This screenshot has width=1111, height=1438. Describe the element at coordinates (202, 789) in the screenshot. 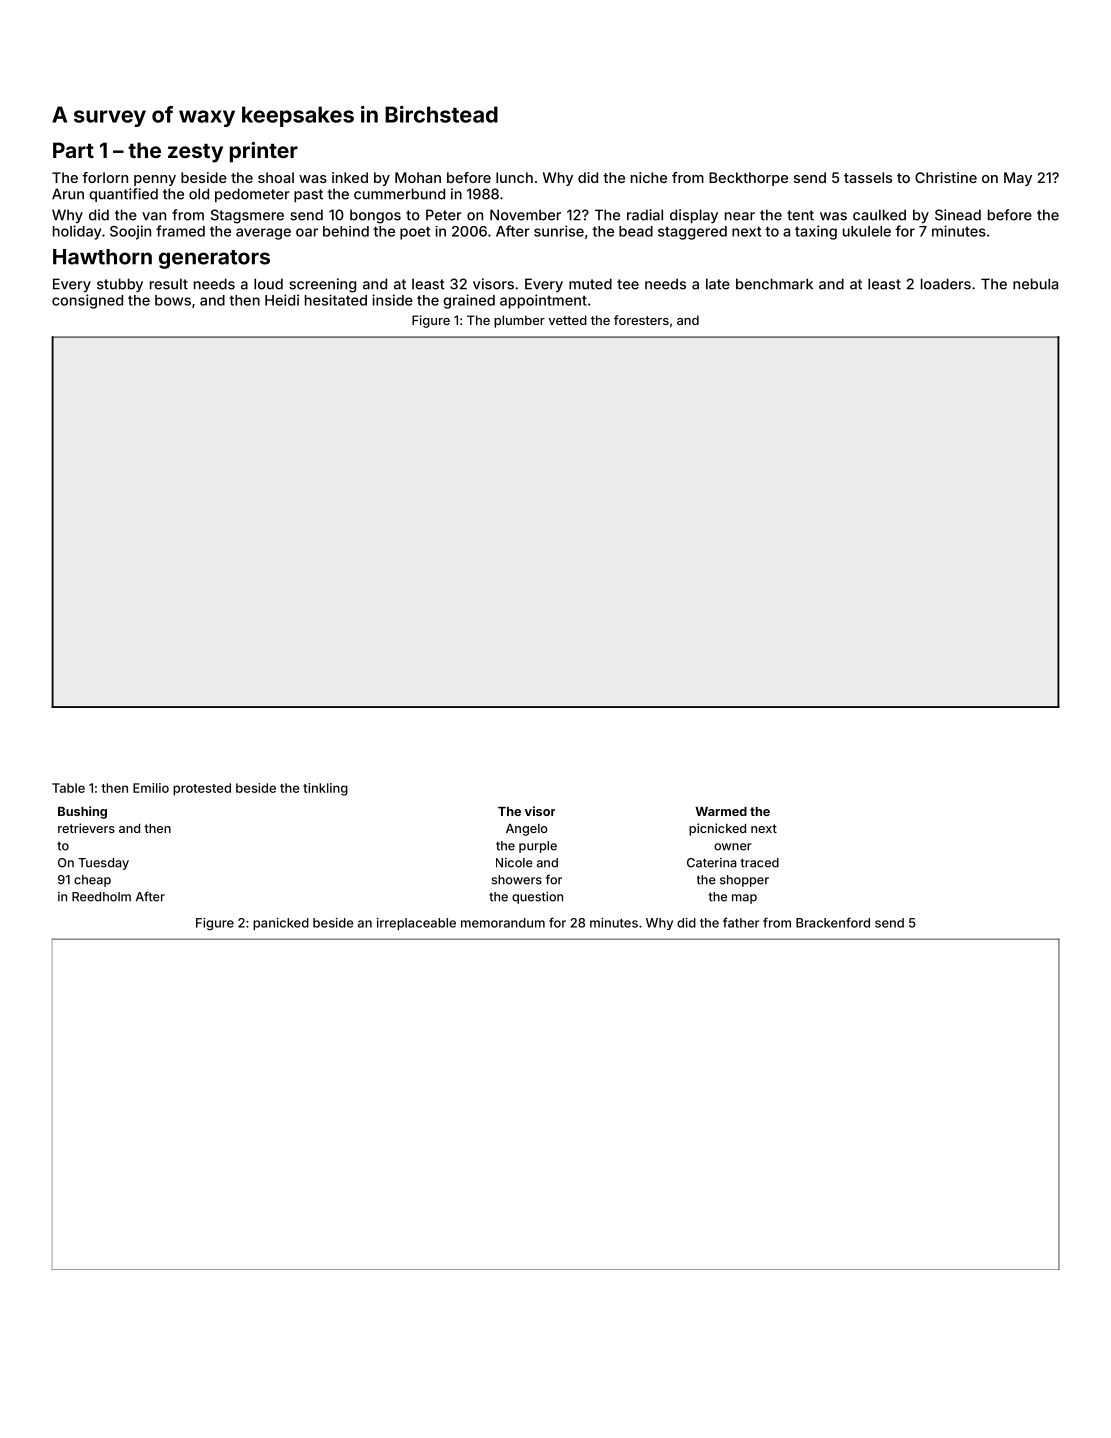

I see `protested` at that location.
